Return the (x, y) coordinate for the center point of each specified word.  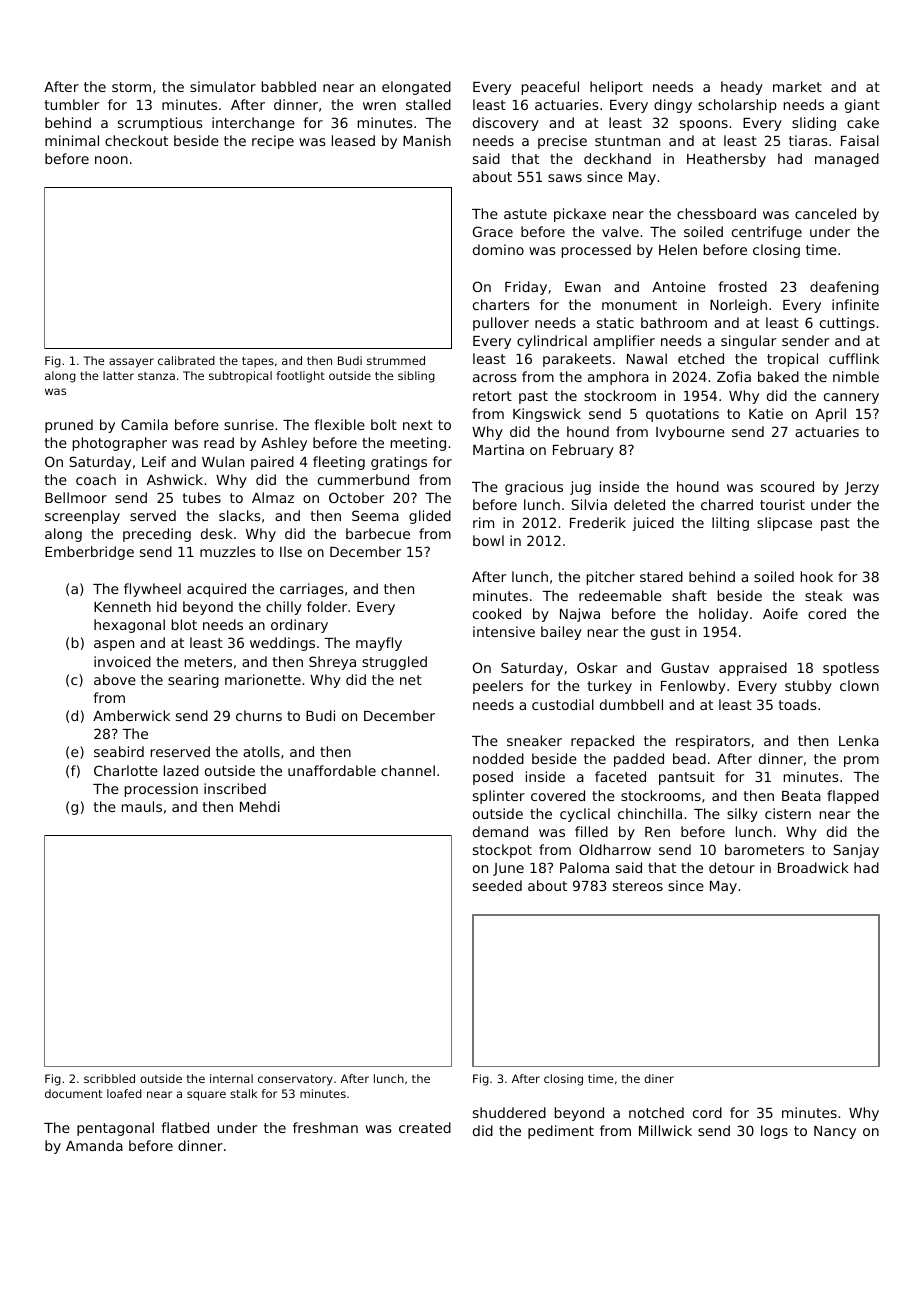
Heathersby (726, 160)
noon (111, 160)
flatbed (185, 1127)
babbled (289, 86)
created (425, 1127)
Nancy (835, 1132)
